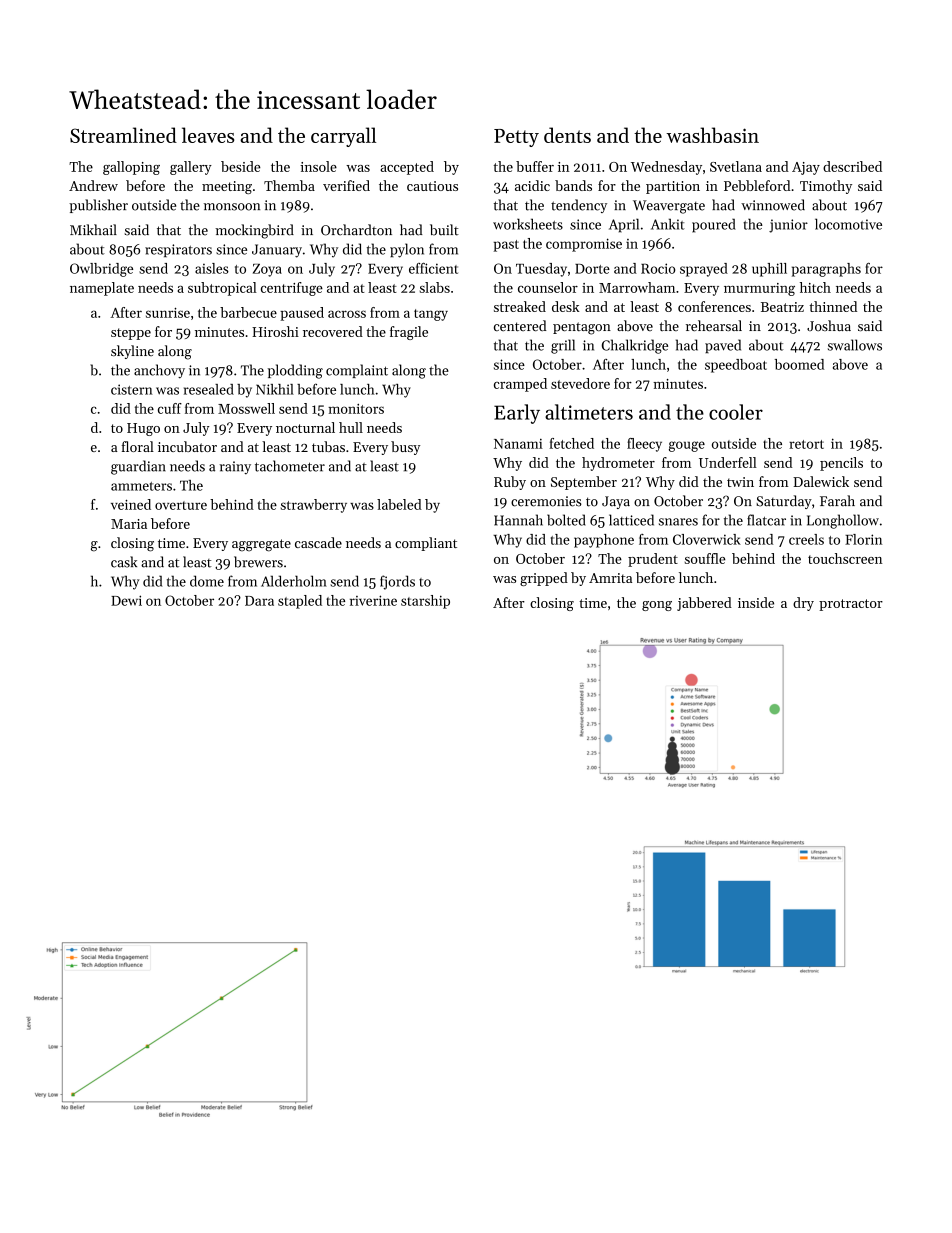 The image size is (952, 1233). I want to click on Dalewick, so click(821, 481).
